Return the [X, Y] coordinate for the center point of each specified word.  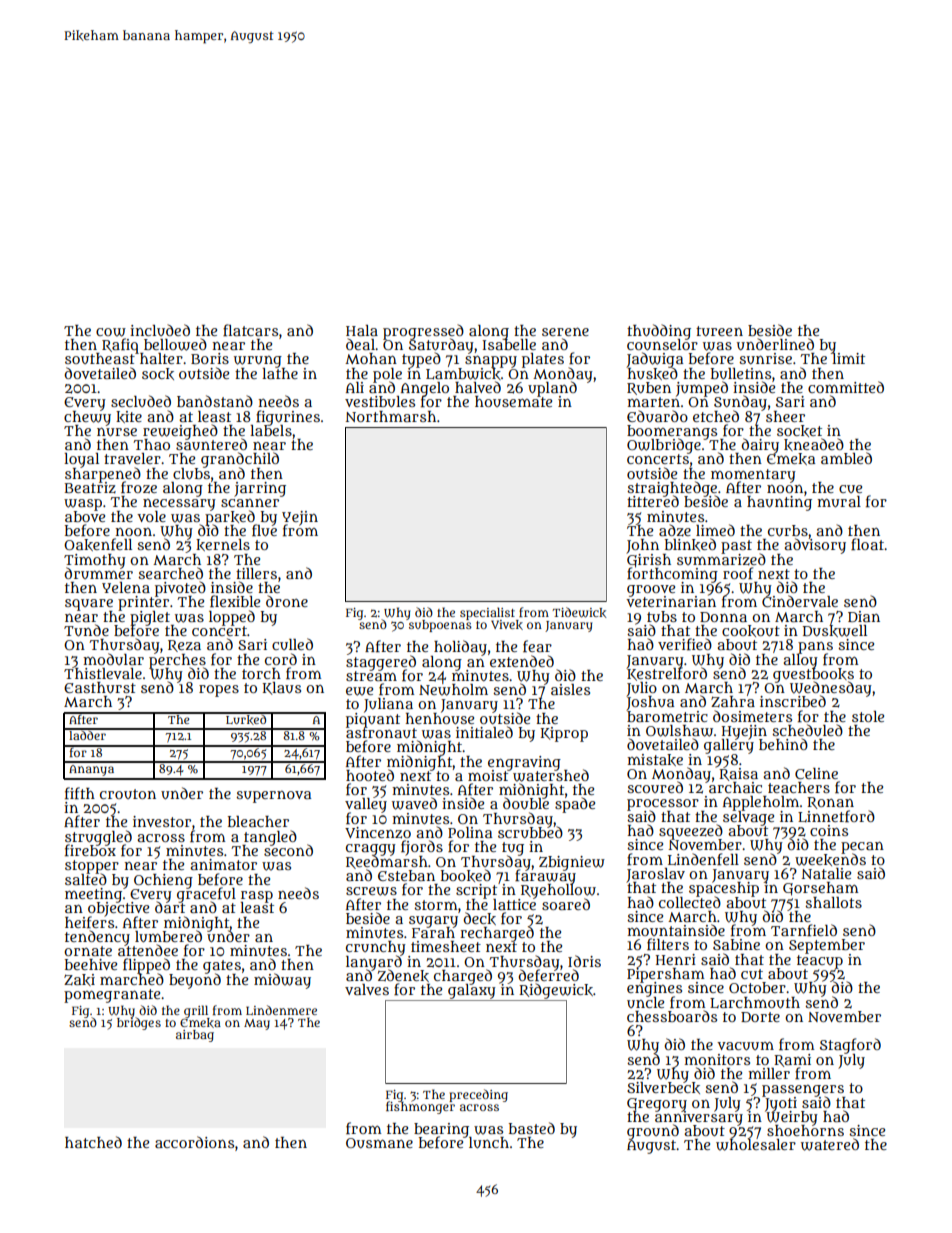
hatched [93, 1142]
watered [830, 1144]
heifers [89, 922]
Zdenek [403, 976]
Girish [648, 560]
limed [715, 530]
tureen [719, 331]
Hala [362, 330]
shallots [833, 902]
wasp [83, 505]
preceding [478, 1095]
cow [111, 332]
